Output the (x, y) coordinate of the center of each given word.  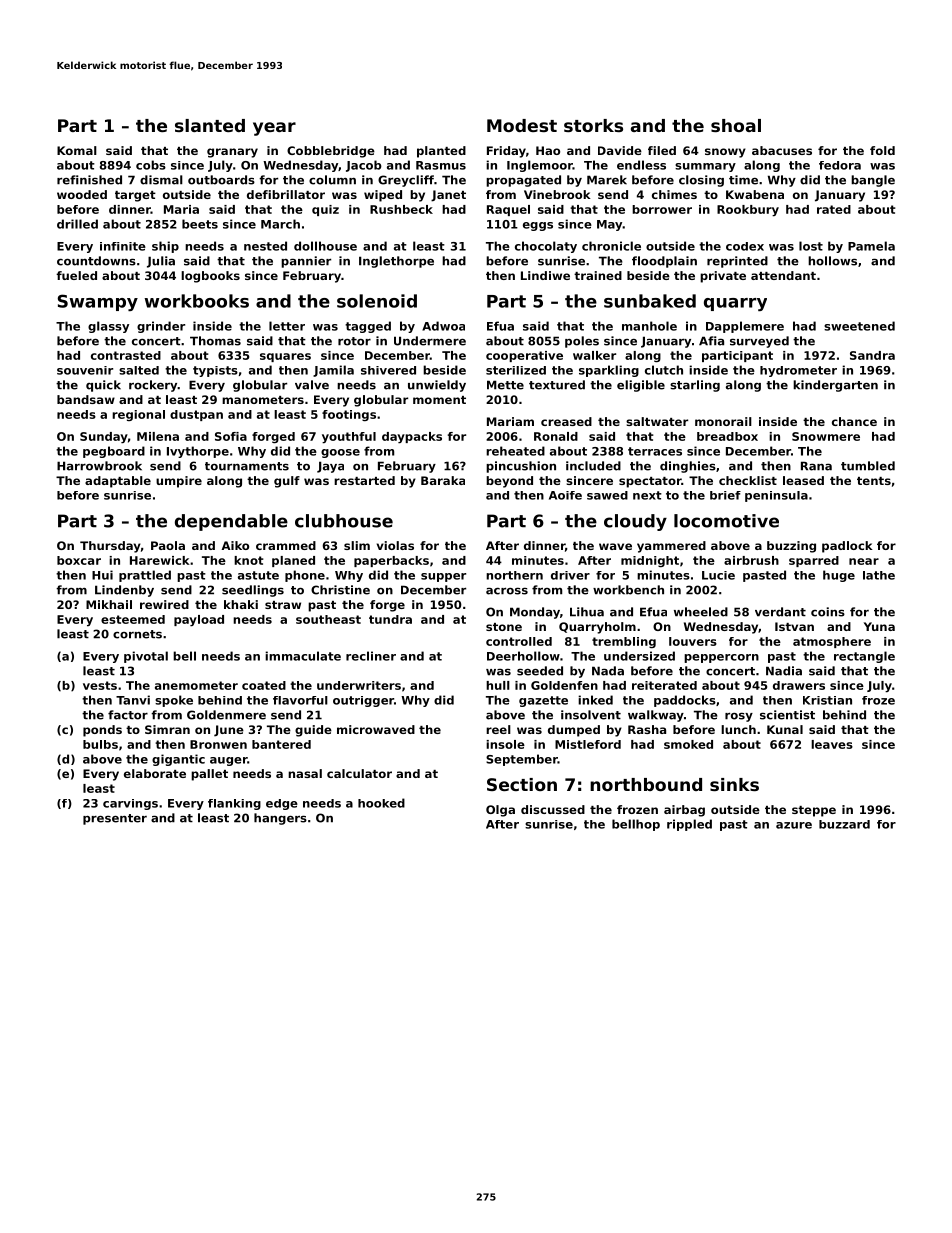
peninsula (776, 496)
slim (357, 545)
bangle (873, 181)
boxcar (79, 560)
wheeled (701, 612)
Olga (500, 811)
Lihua (587, 612)
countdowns (96, 261)
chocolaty (546, 247)
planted (441, 152)
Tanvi (133, 700)
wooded (82, 194)
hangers (280, 819)
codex (745, 246)
